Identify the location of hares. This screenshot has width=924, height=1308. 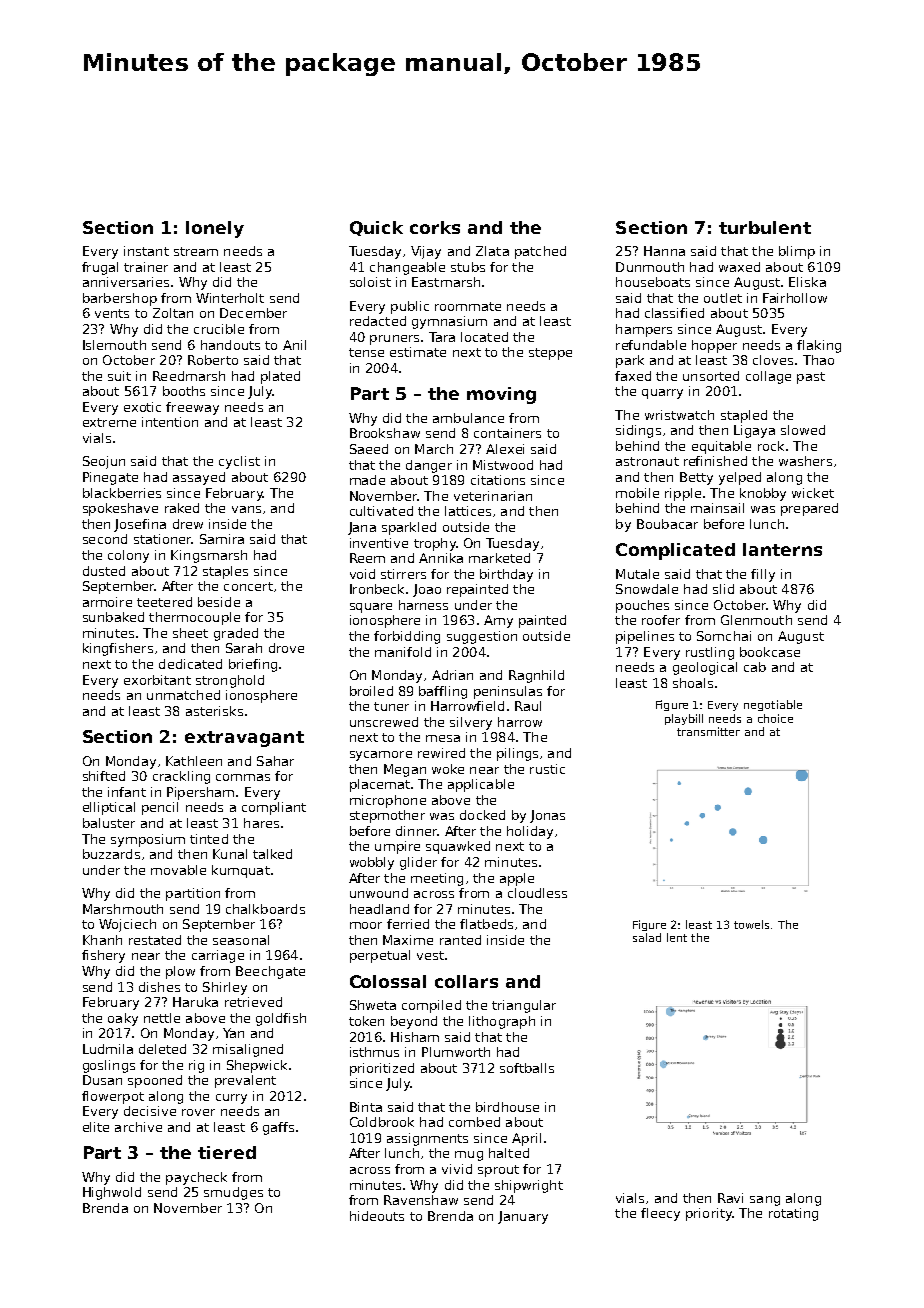
(261, 823).
